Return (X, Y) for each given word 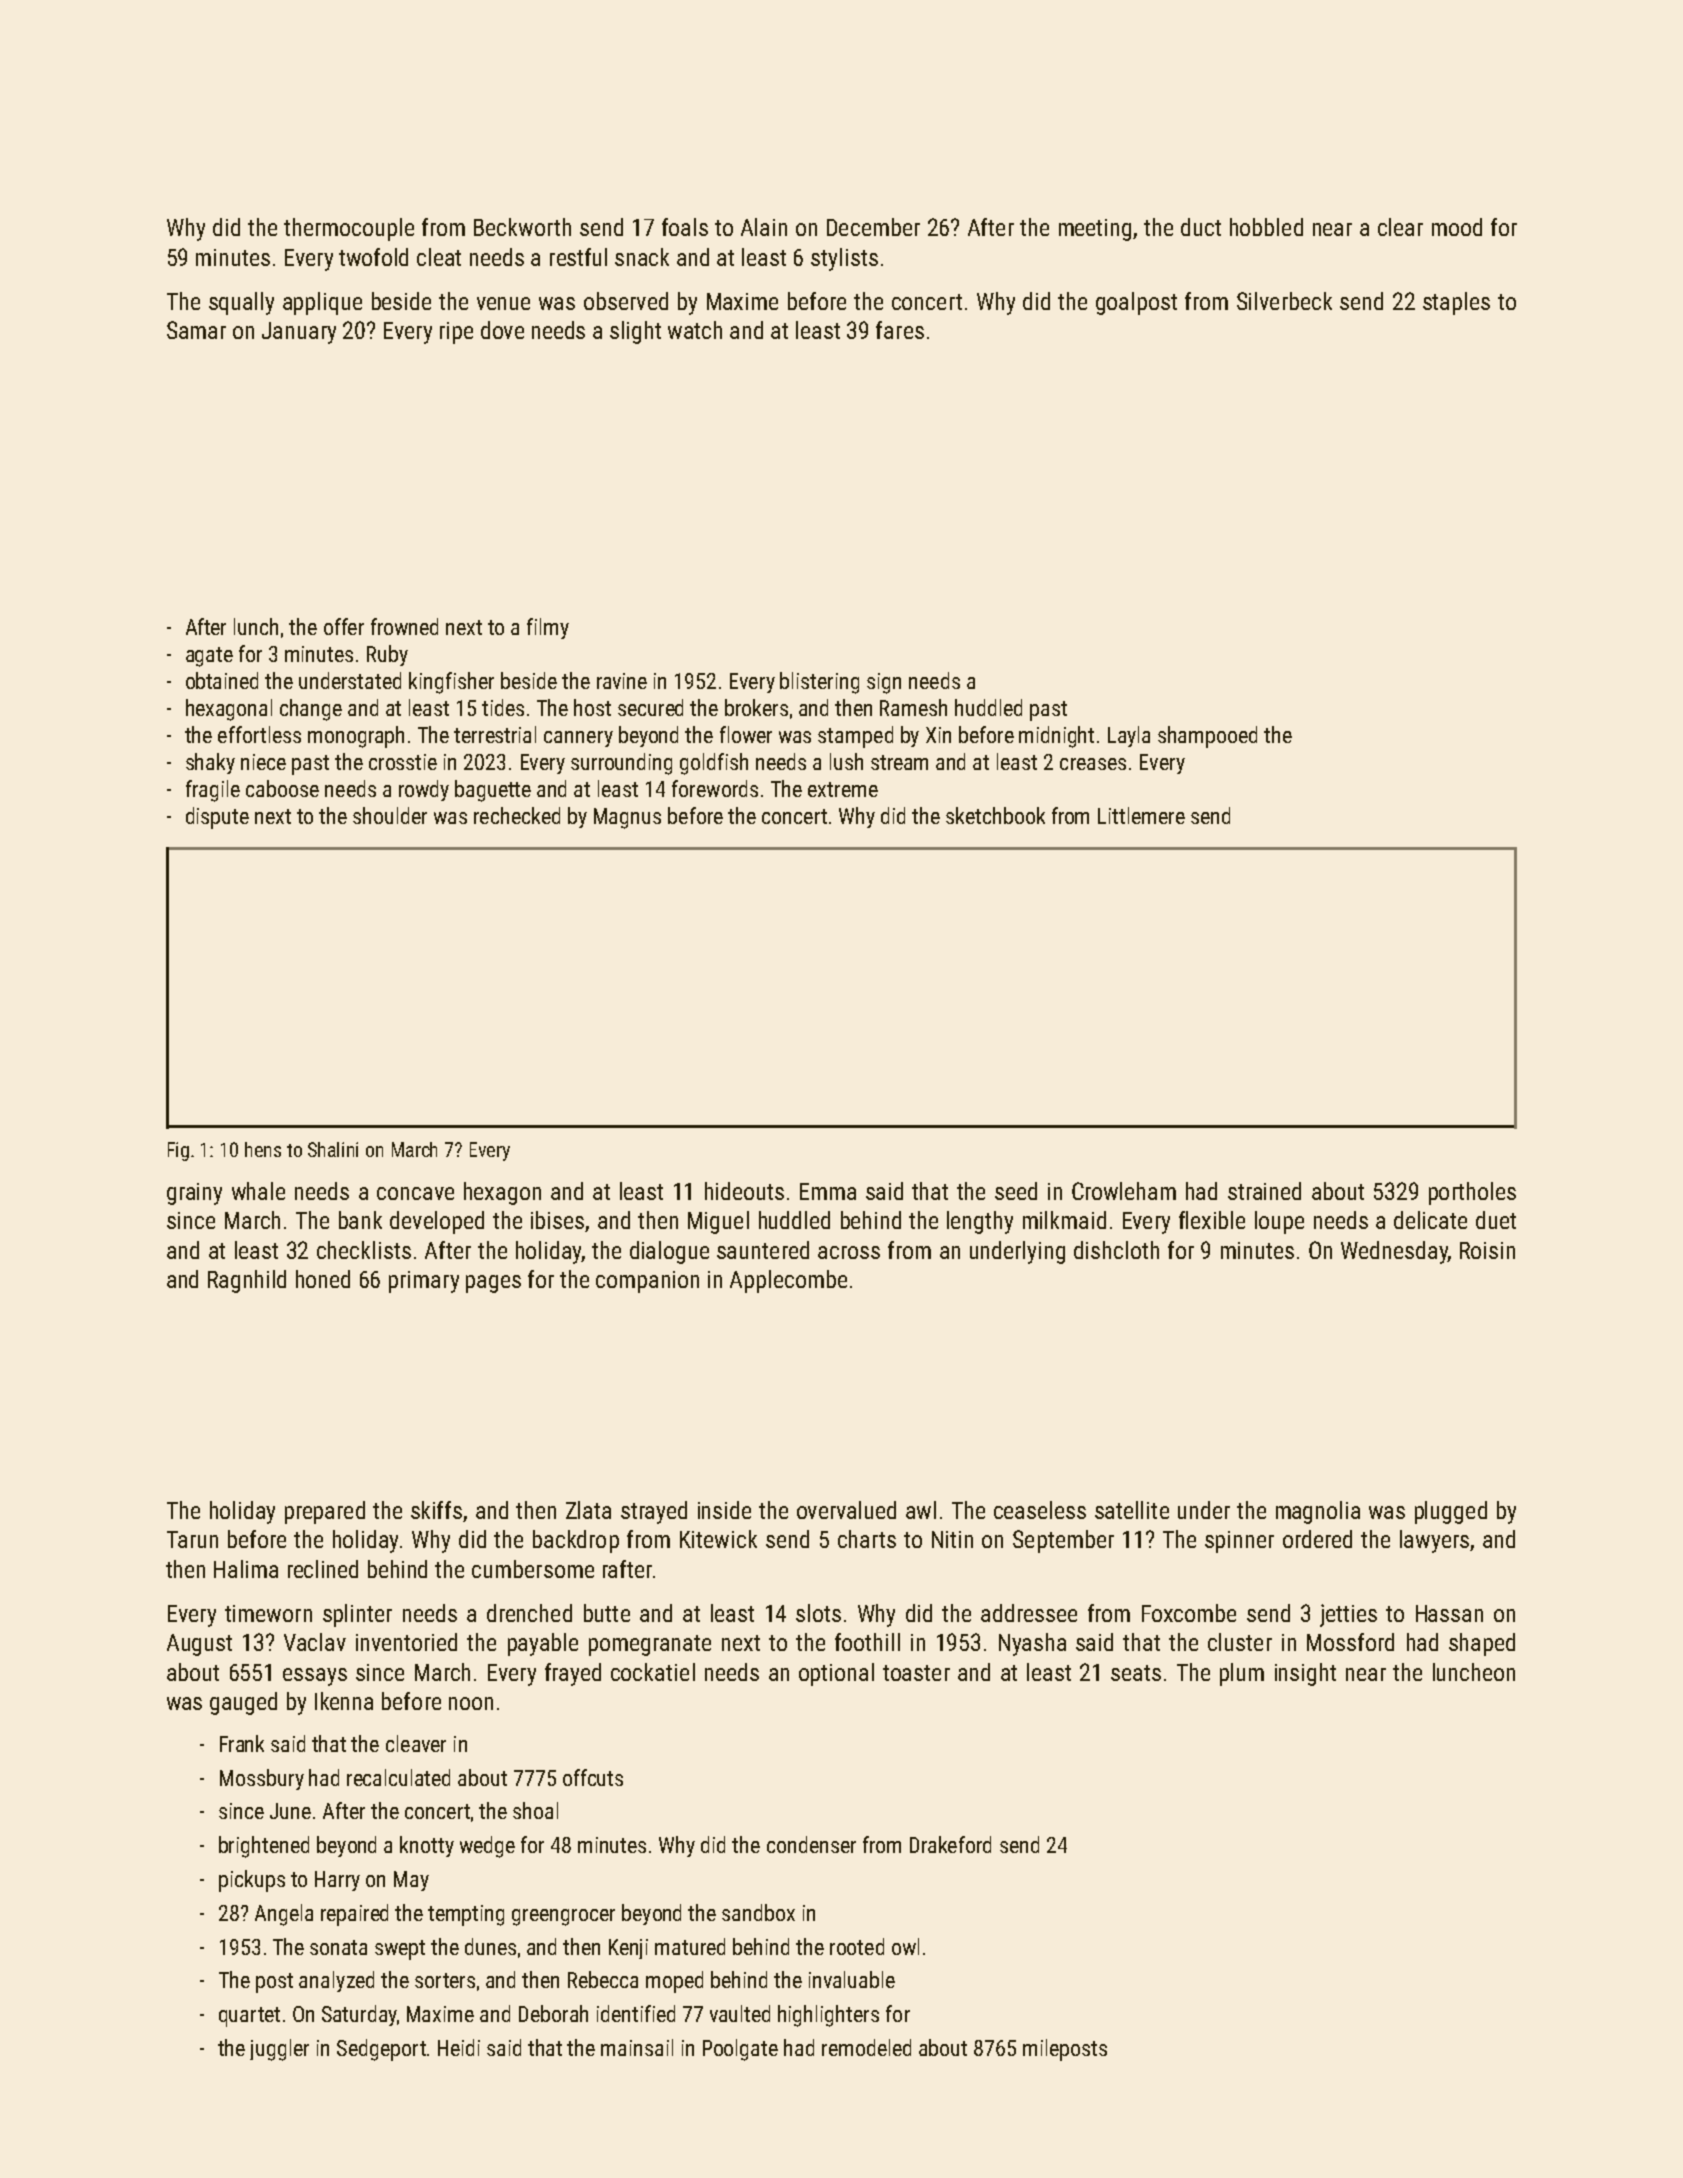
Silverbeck (1284, 301)
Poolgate (740, 2050)
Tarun (192, 1539)
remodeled (866, 2047)
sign (884, 683)
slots (818, 1613)
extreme (843, 789)
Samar (196, 330)
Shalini (333, 1149)
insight (1305, 1674)
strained (1264, 1191)
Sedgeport (381, 2050)
